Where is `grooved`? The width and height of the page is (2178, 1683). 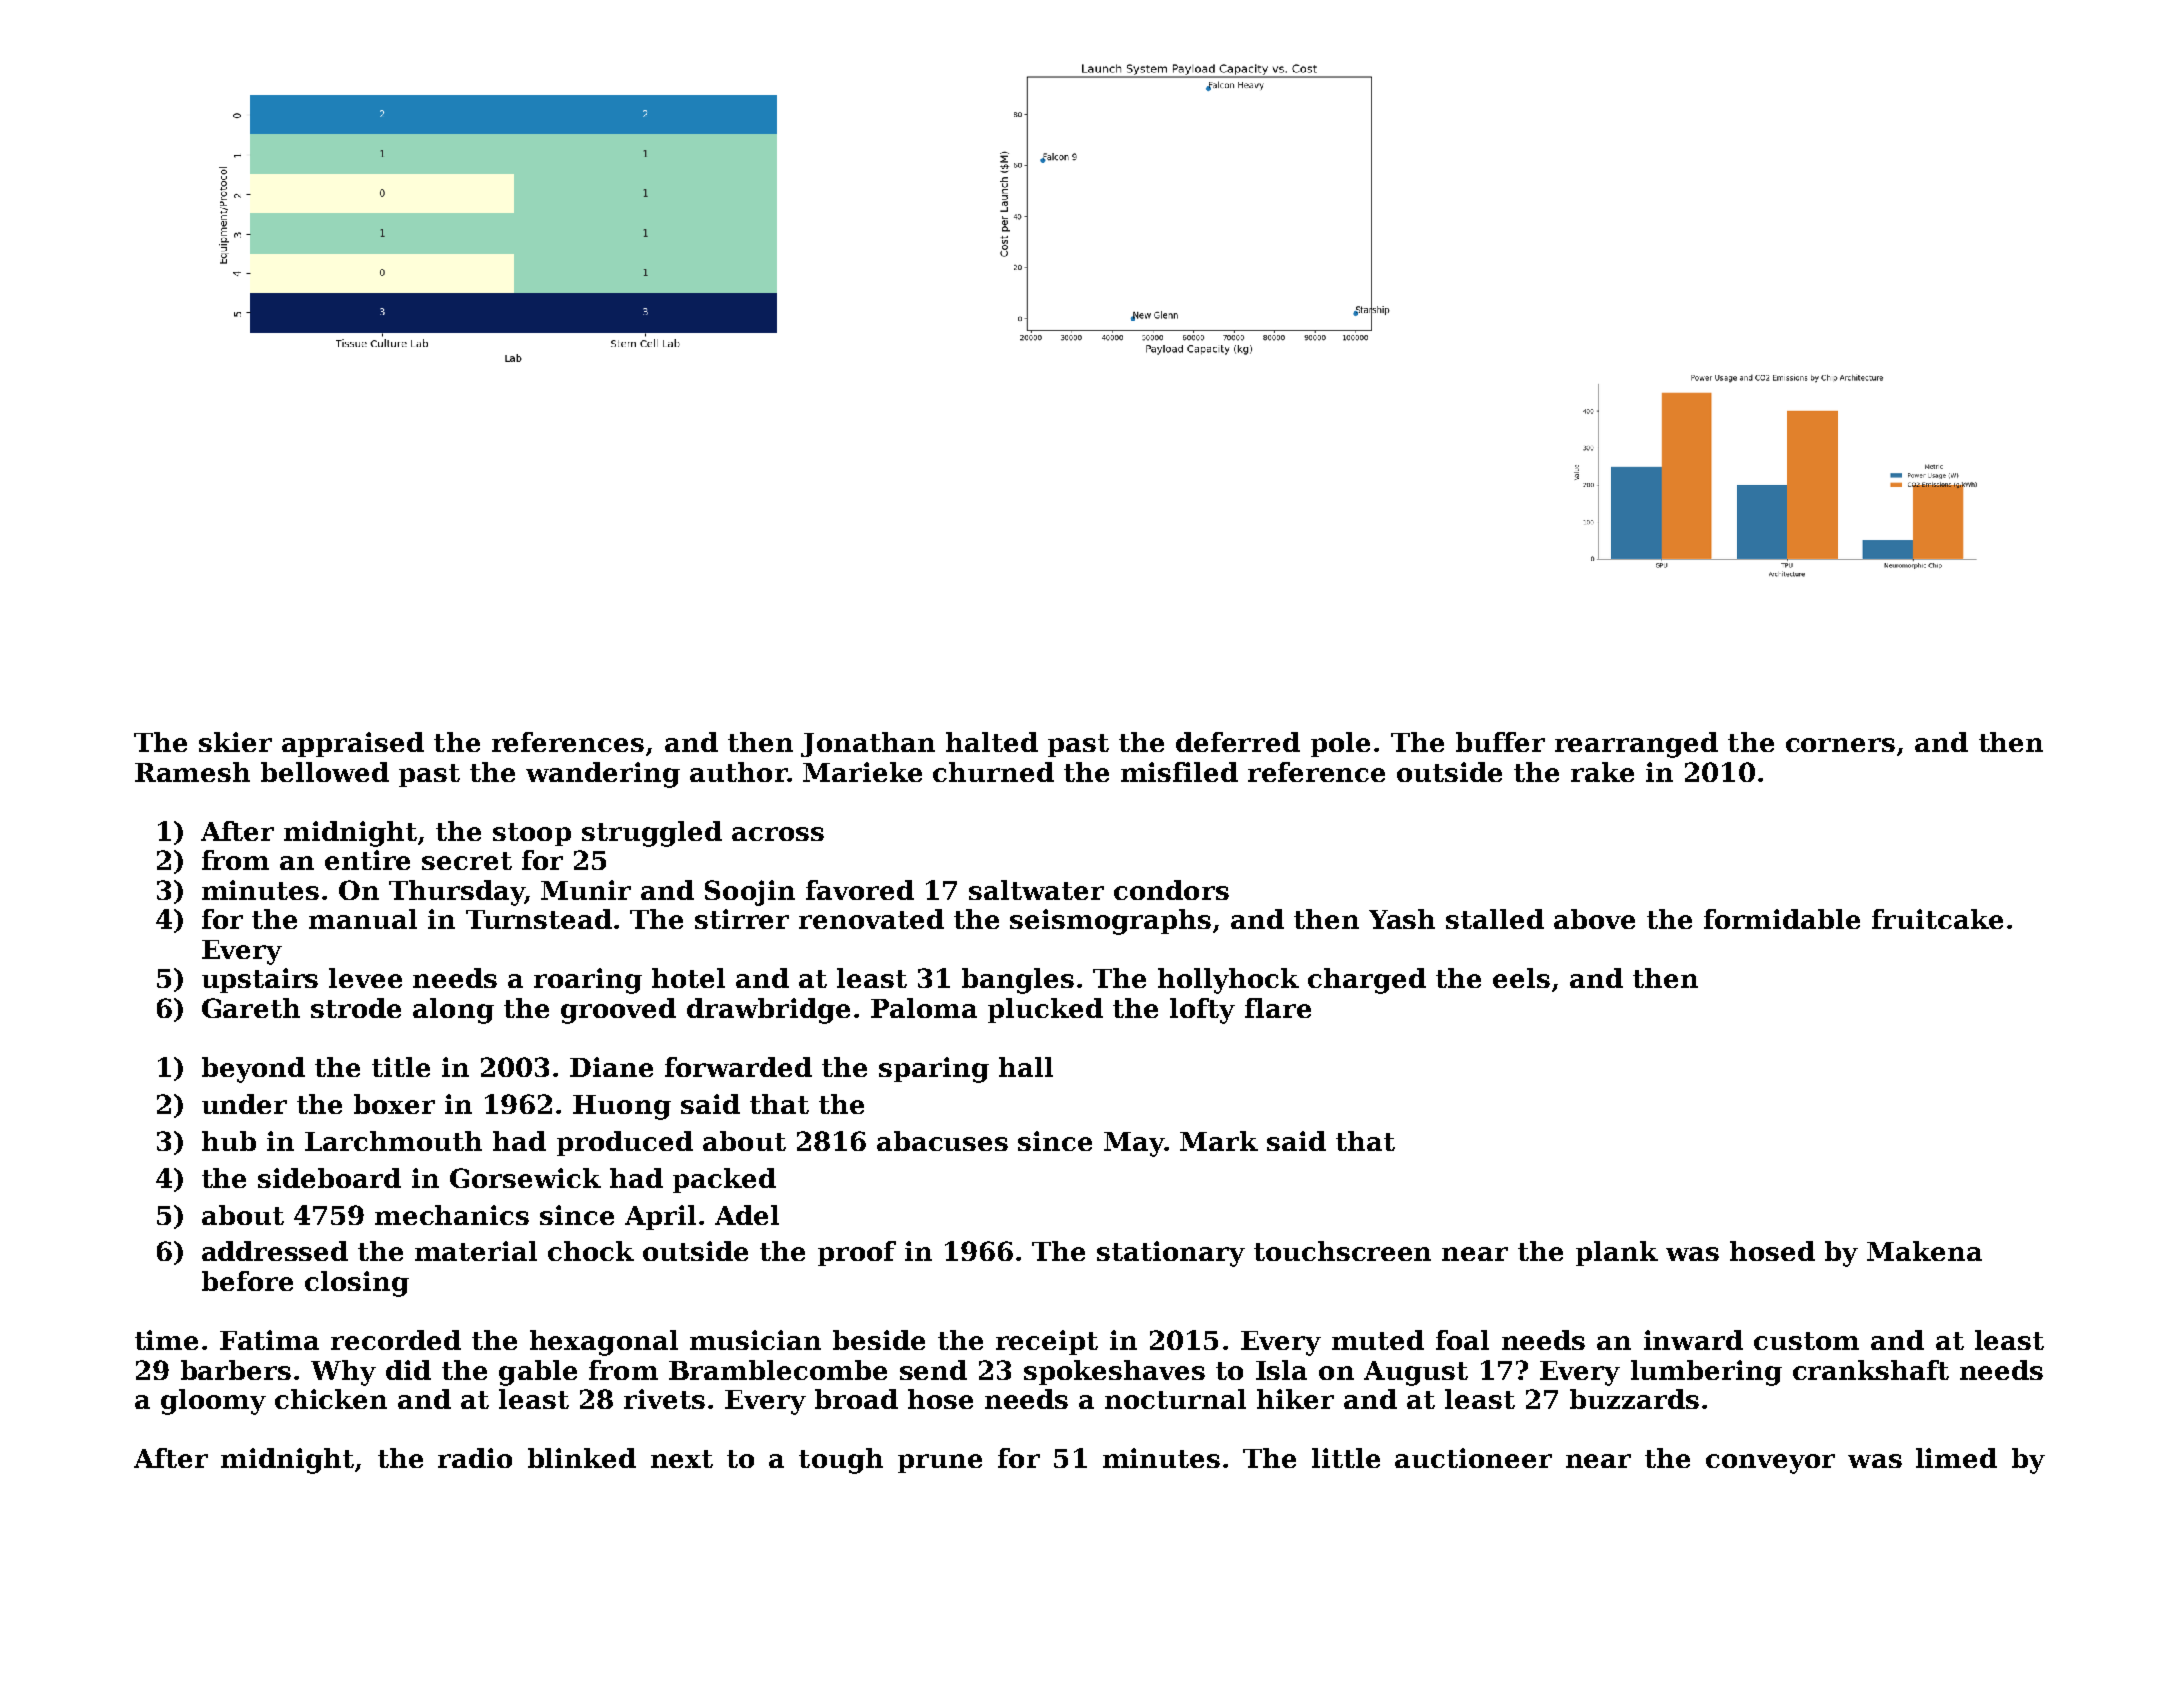 grooved is located at coordinates (618, 1011).
